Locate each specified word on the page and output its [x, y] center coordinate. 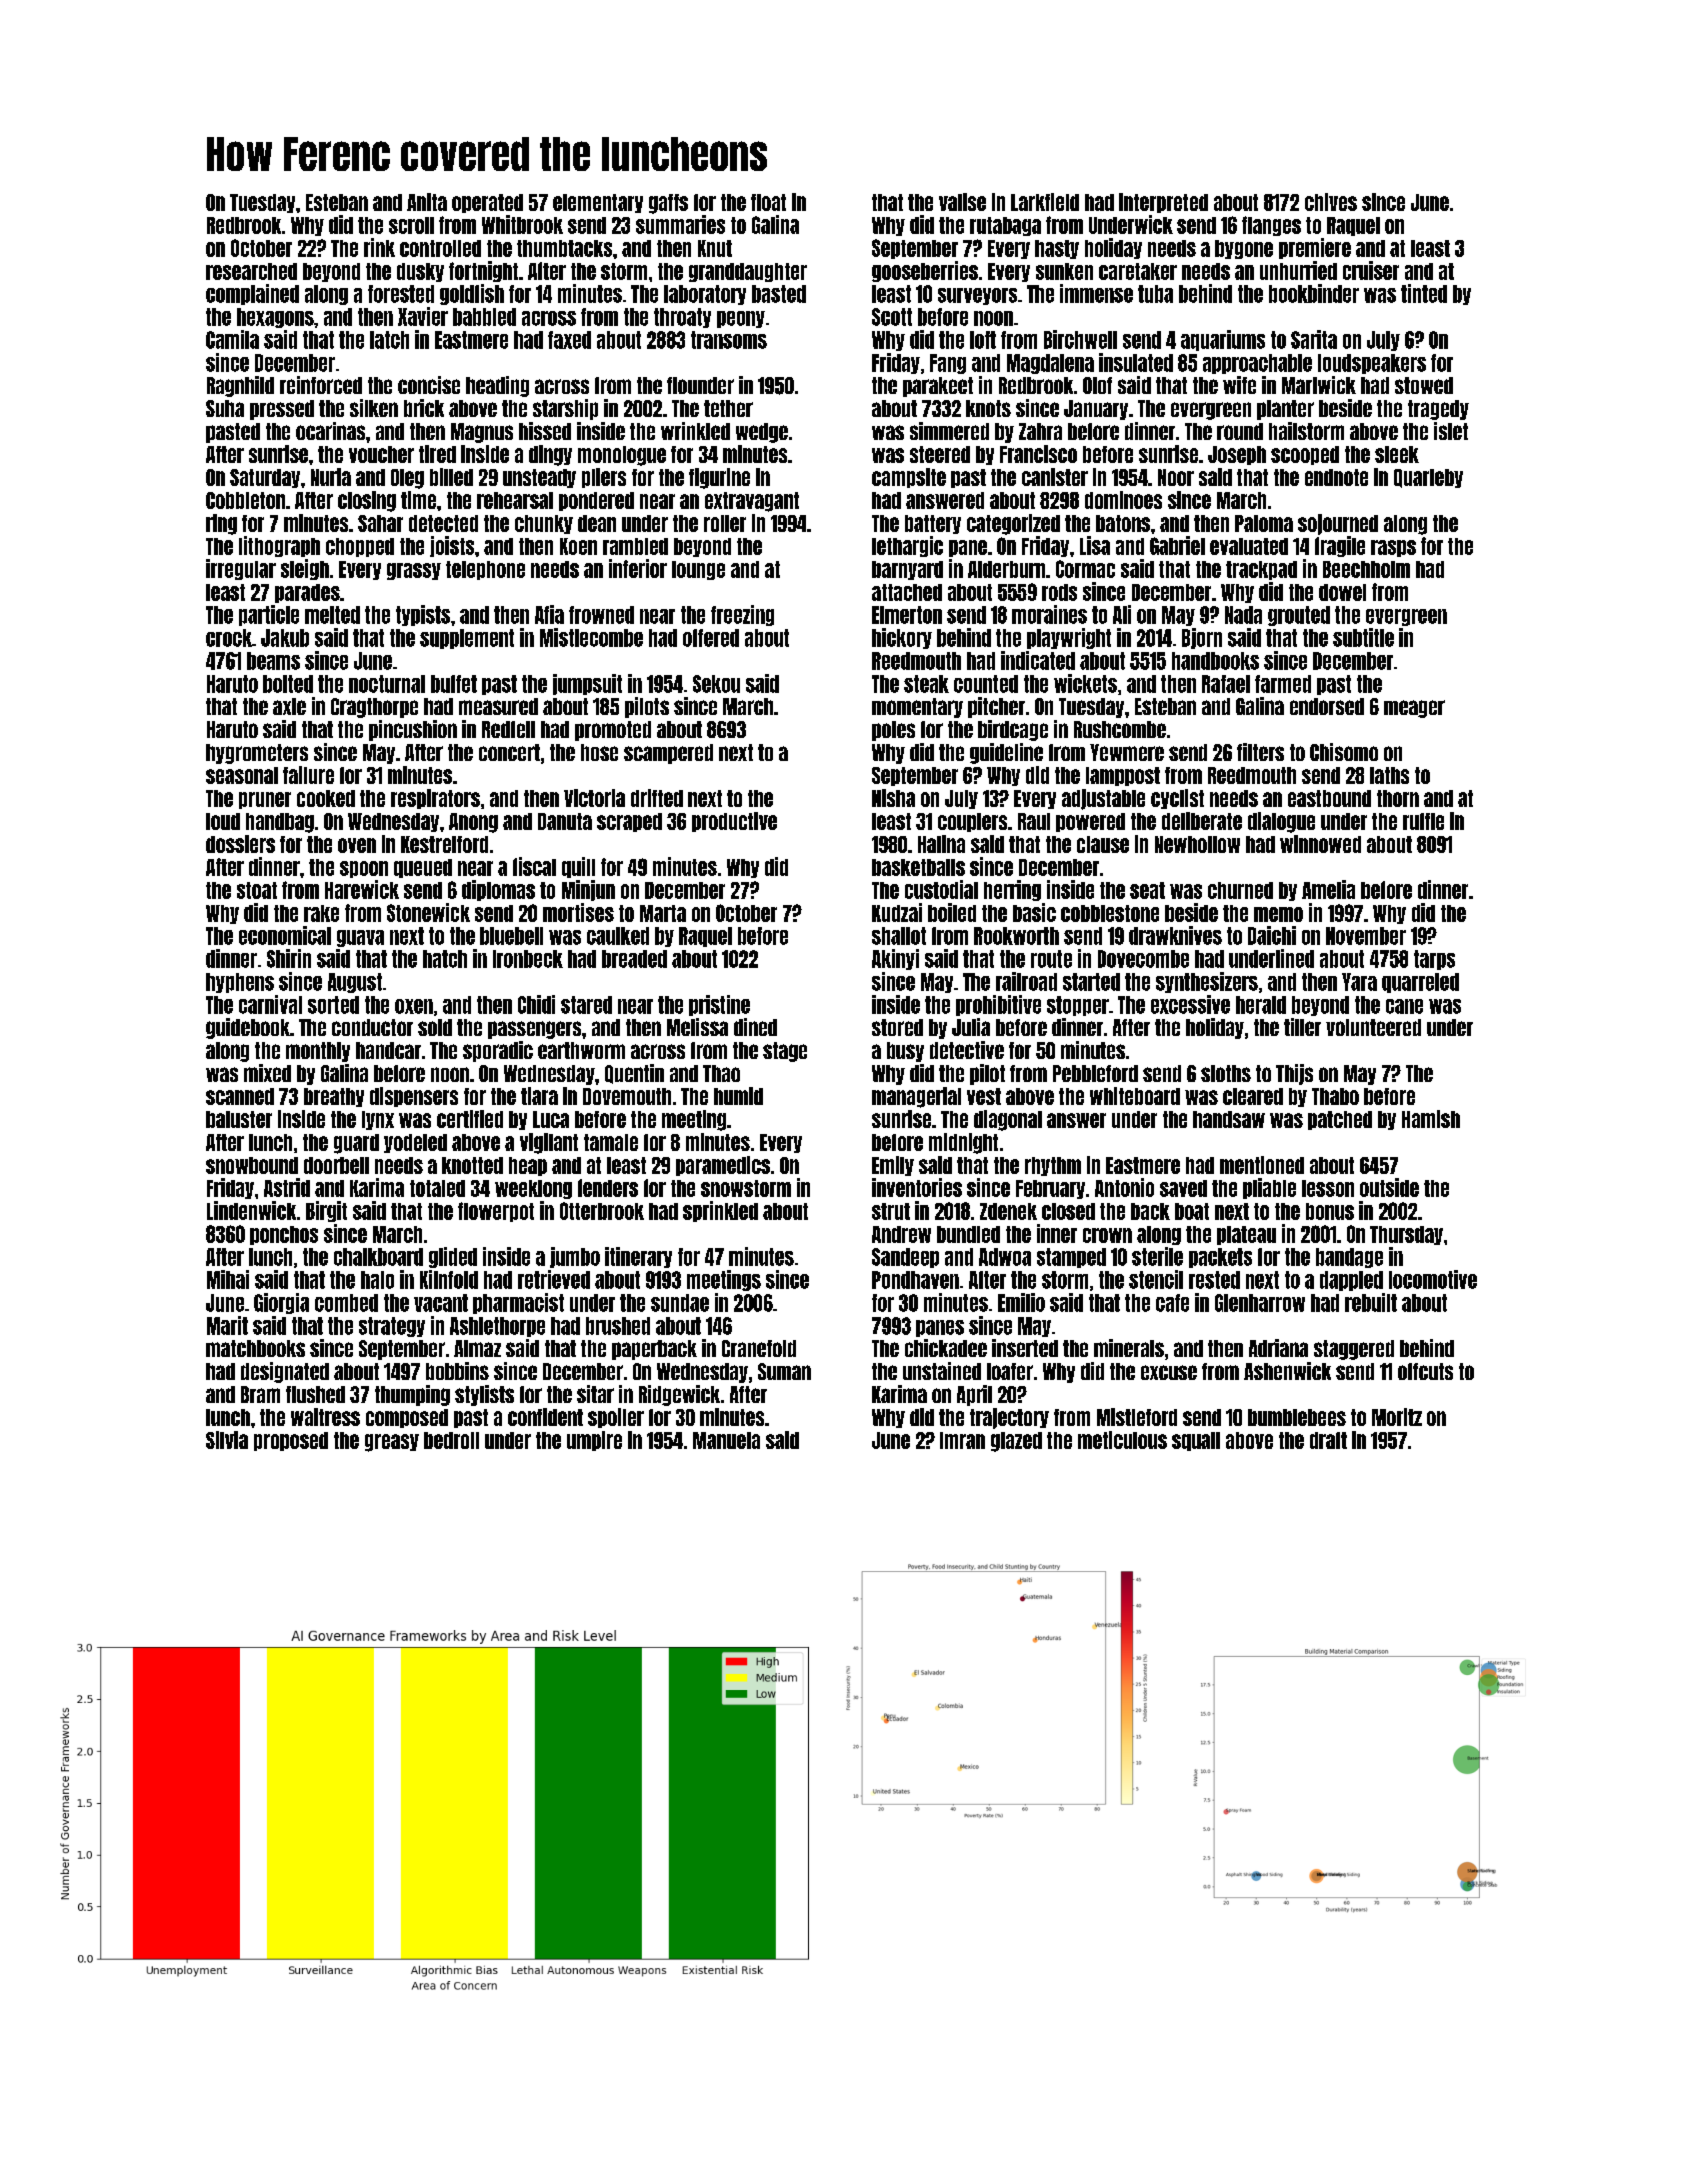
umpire [594, 1441]
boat [1192, 1211]
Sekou [716, 684]
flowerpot [496, 1212]
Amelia [1328, 889]
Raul [1034, 821]
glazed [1016, 1442]
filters [1260, 752]
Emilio [1021, 1302]
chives [1331, 202]
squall [1196, 1441]
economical [285, 935]
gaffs [668, 204]
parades [307, 593]
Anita [427, 202]
